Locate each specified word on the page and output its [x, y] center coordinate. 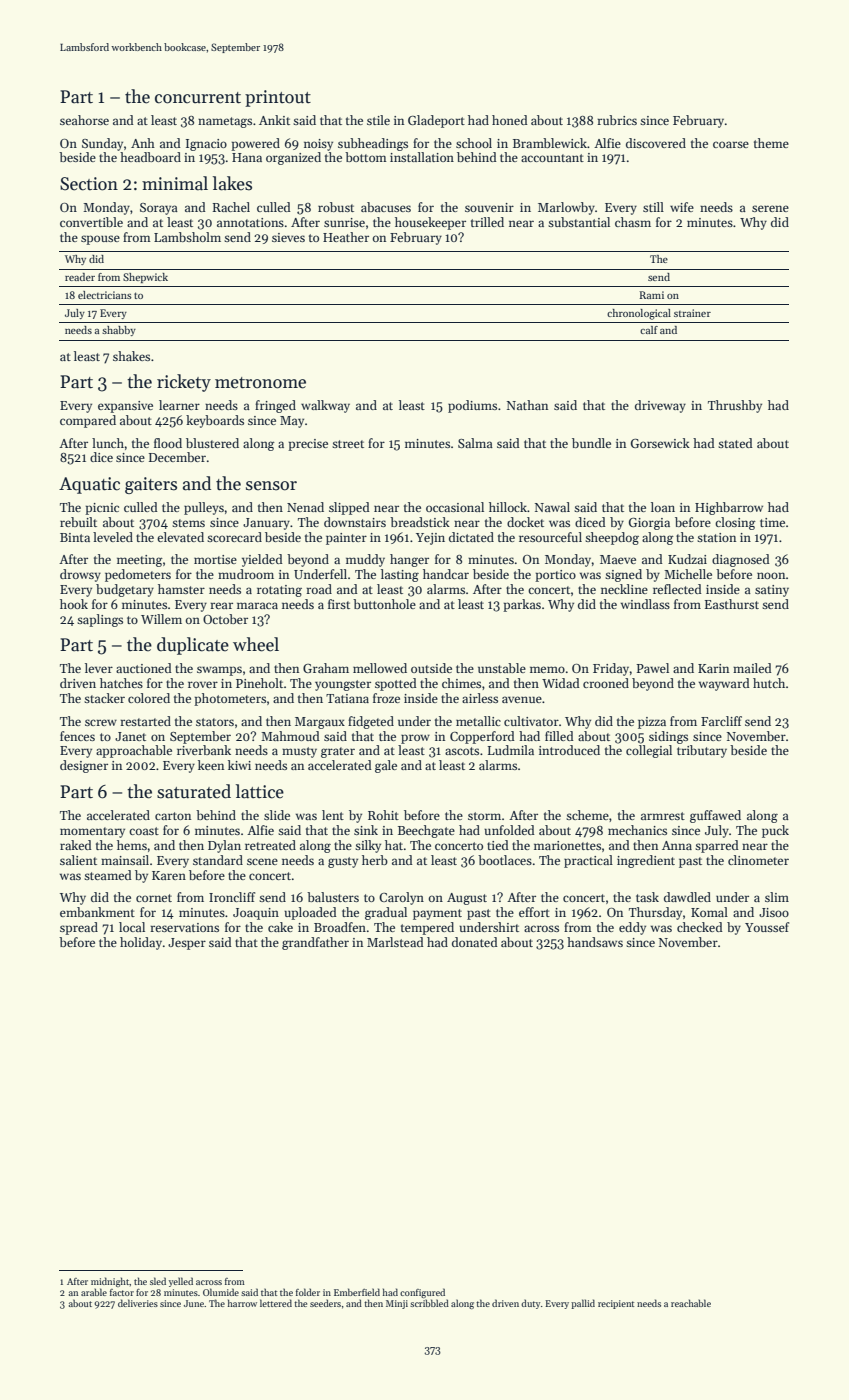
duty [530, 1304]
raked [76, 845]
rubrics [617, 120]
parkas [522, 605]
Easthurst [732, 604]
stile [378, 120]
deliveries [138, 1303]
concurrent [198, 98]
